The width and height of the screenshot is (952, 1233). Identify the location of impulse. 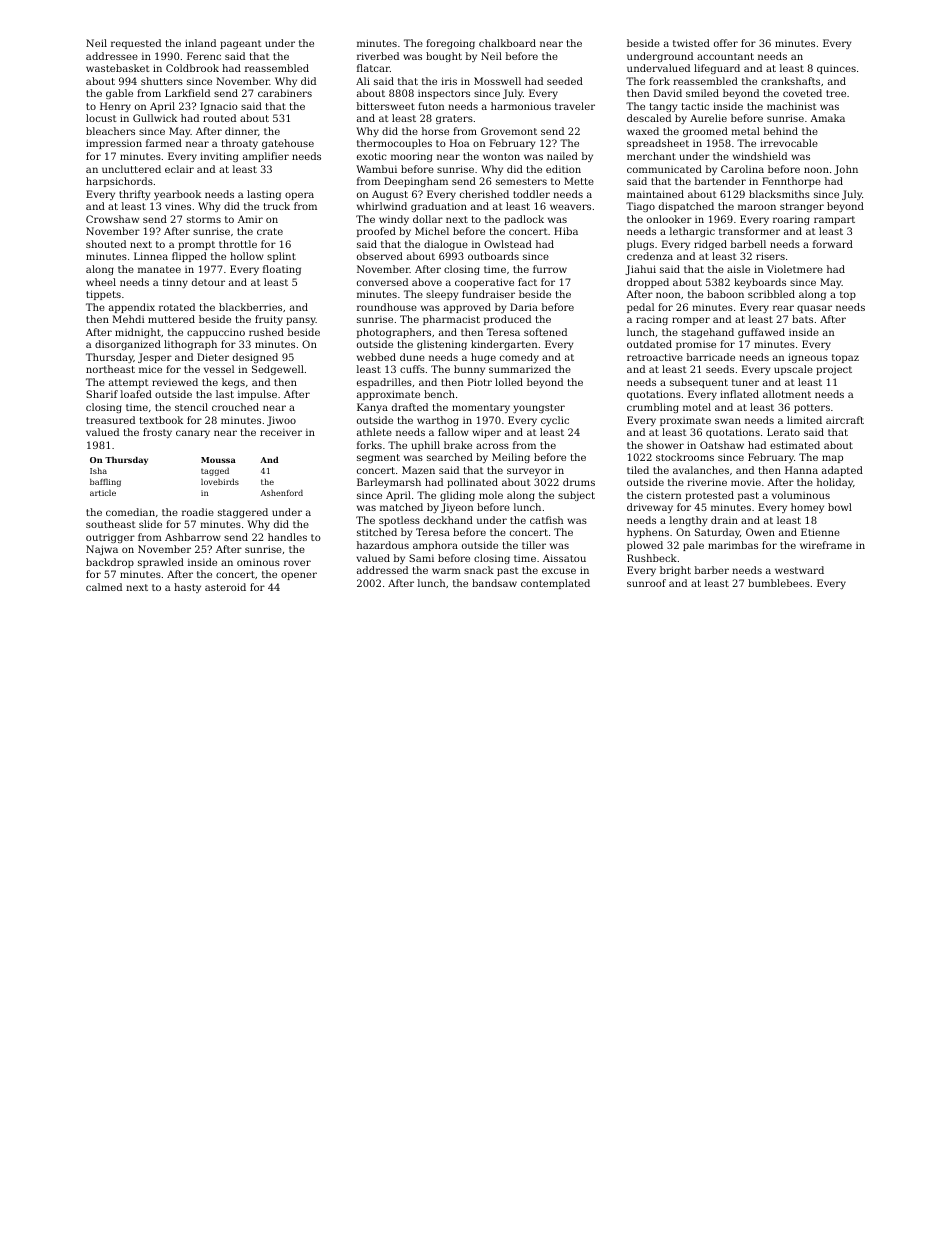
(257, 395).
